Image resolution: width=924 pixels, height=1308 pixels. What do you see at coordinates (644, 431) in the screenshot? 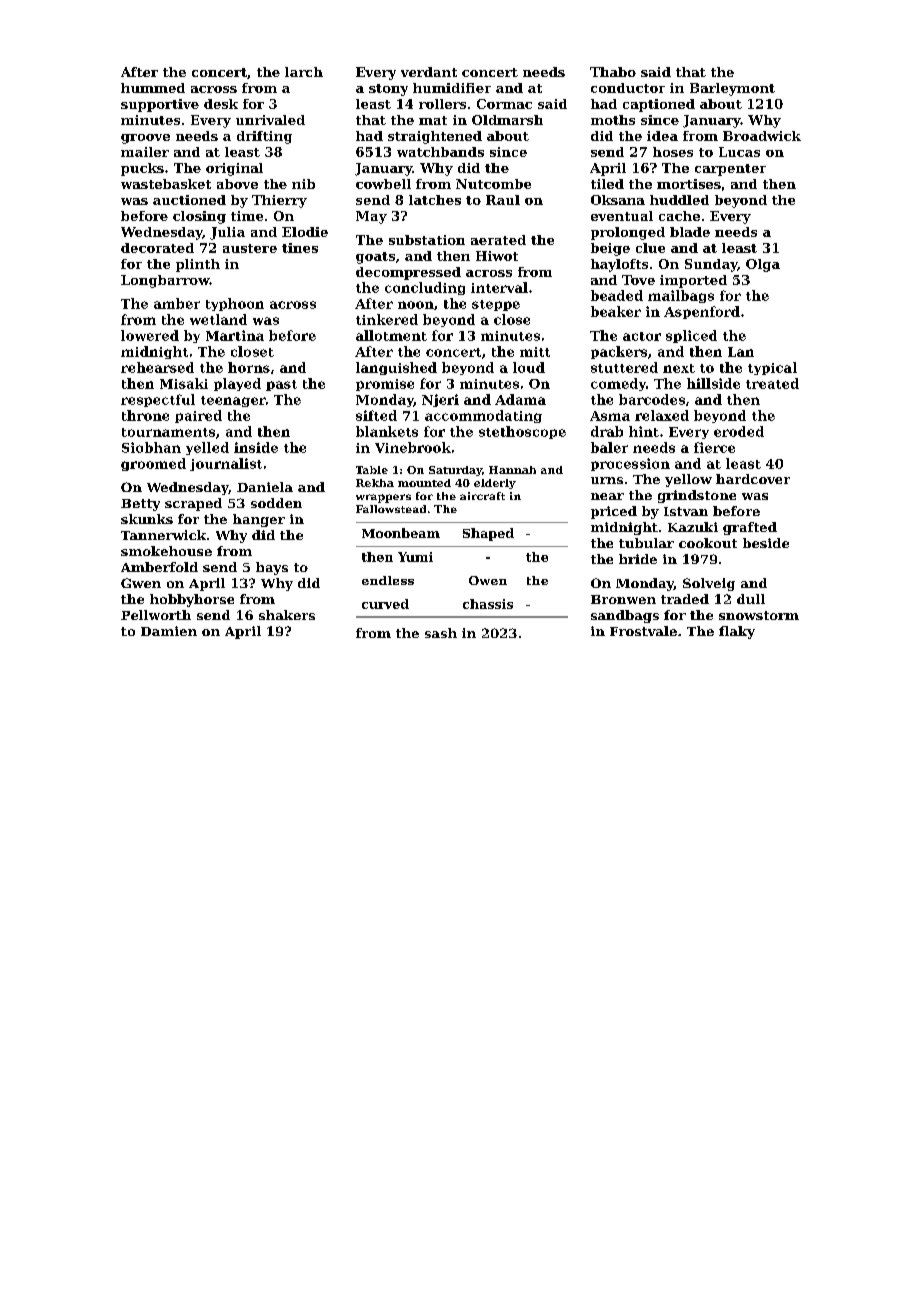
I see `hint` at bounding box center [644, 431].
